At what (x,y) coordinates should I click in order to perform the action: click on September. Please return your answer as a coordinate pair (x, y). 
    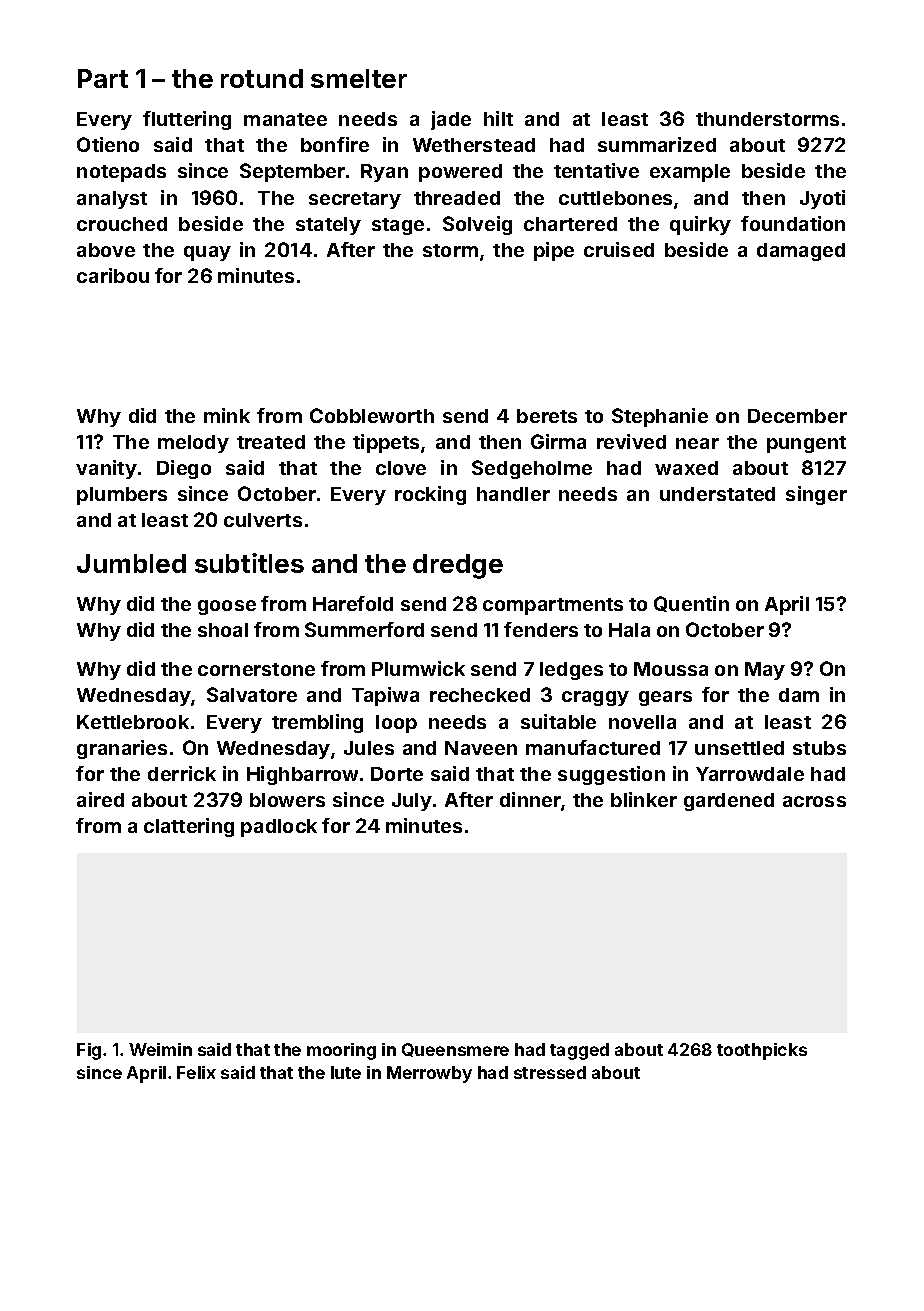
    Looking at the image, I should click on (292, 172).
